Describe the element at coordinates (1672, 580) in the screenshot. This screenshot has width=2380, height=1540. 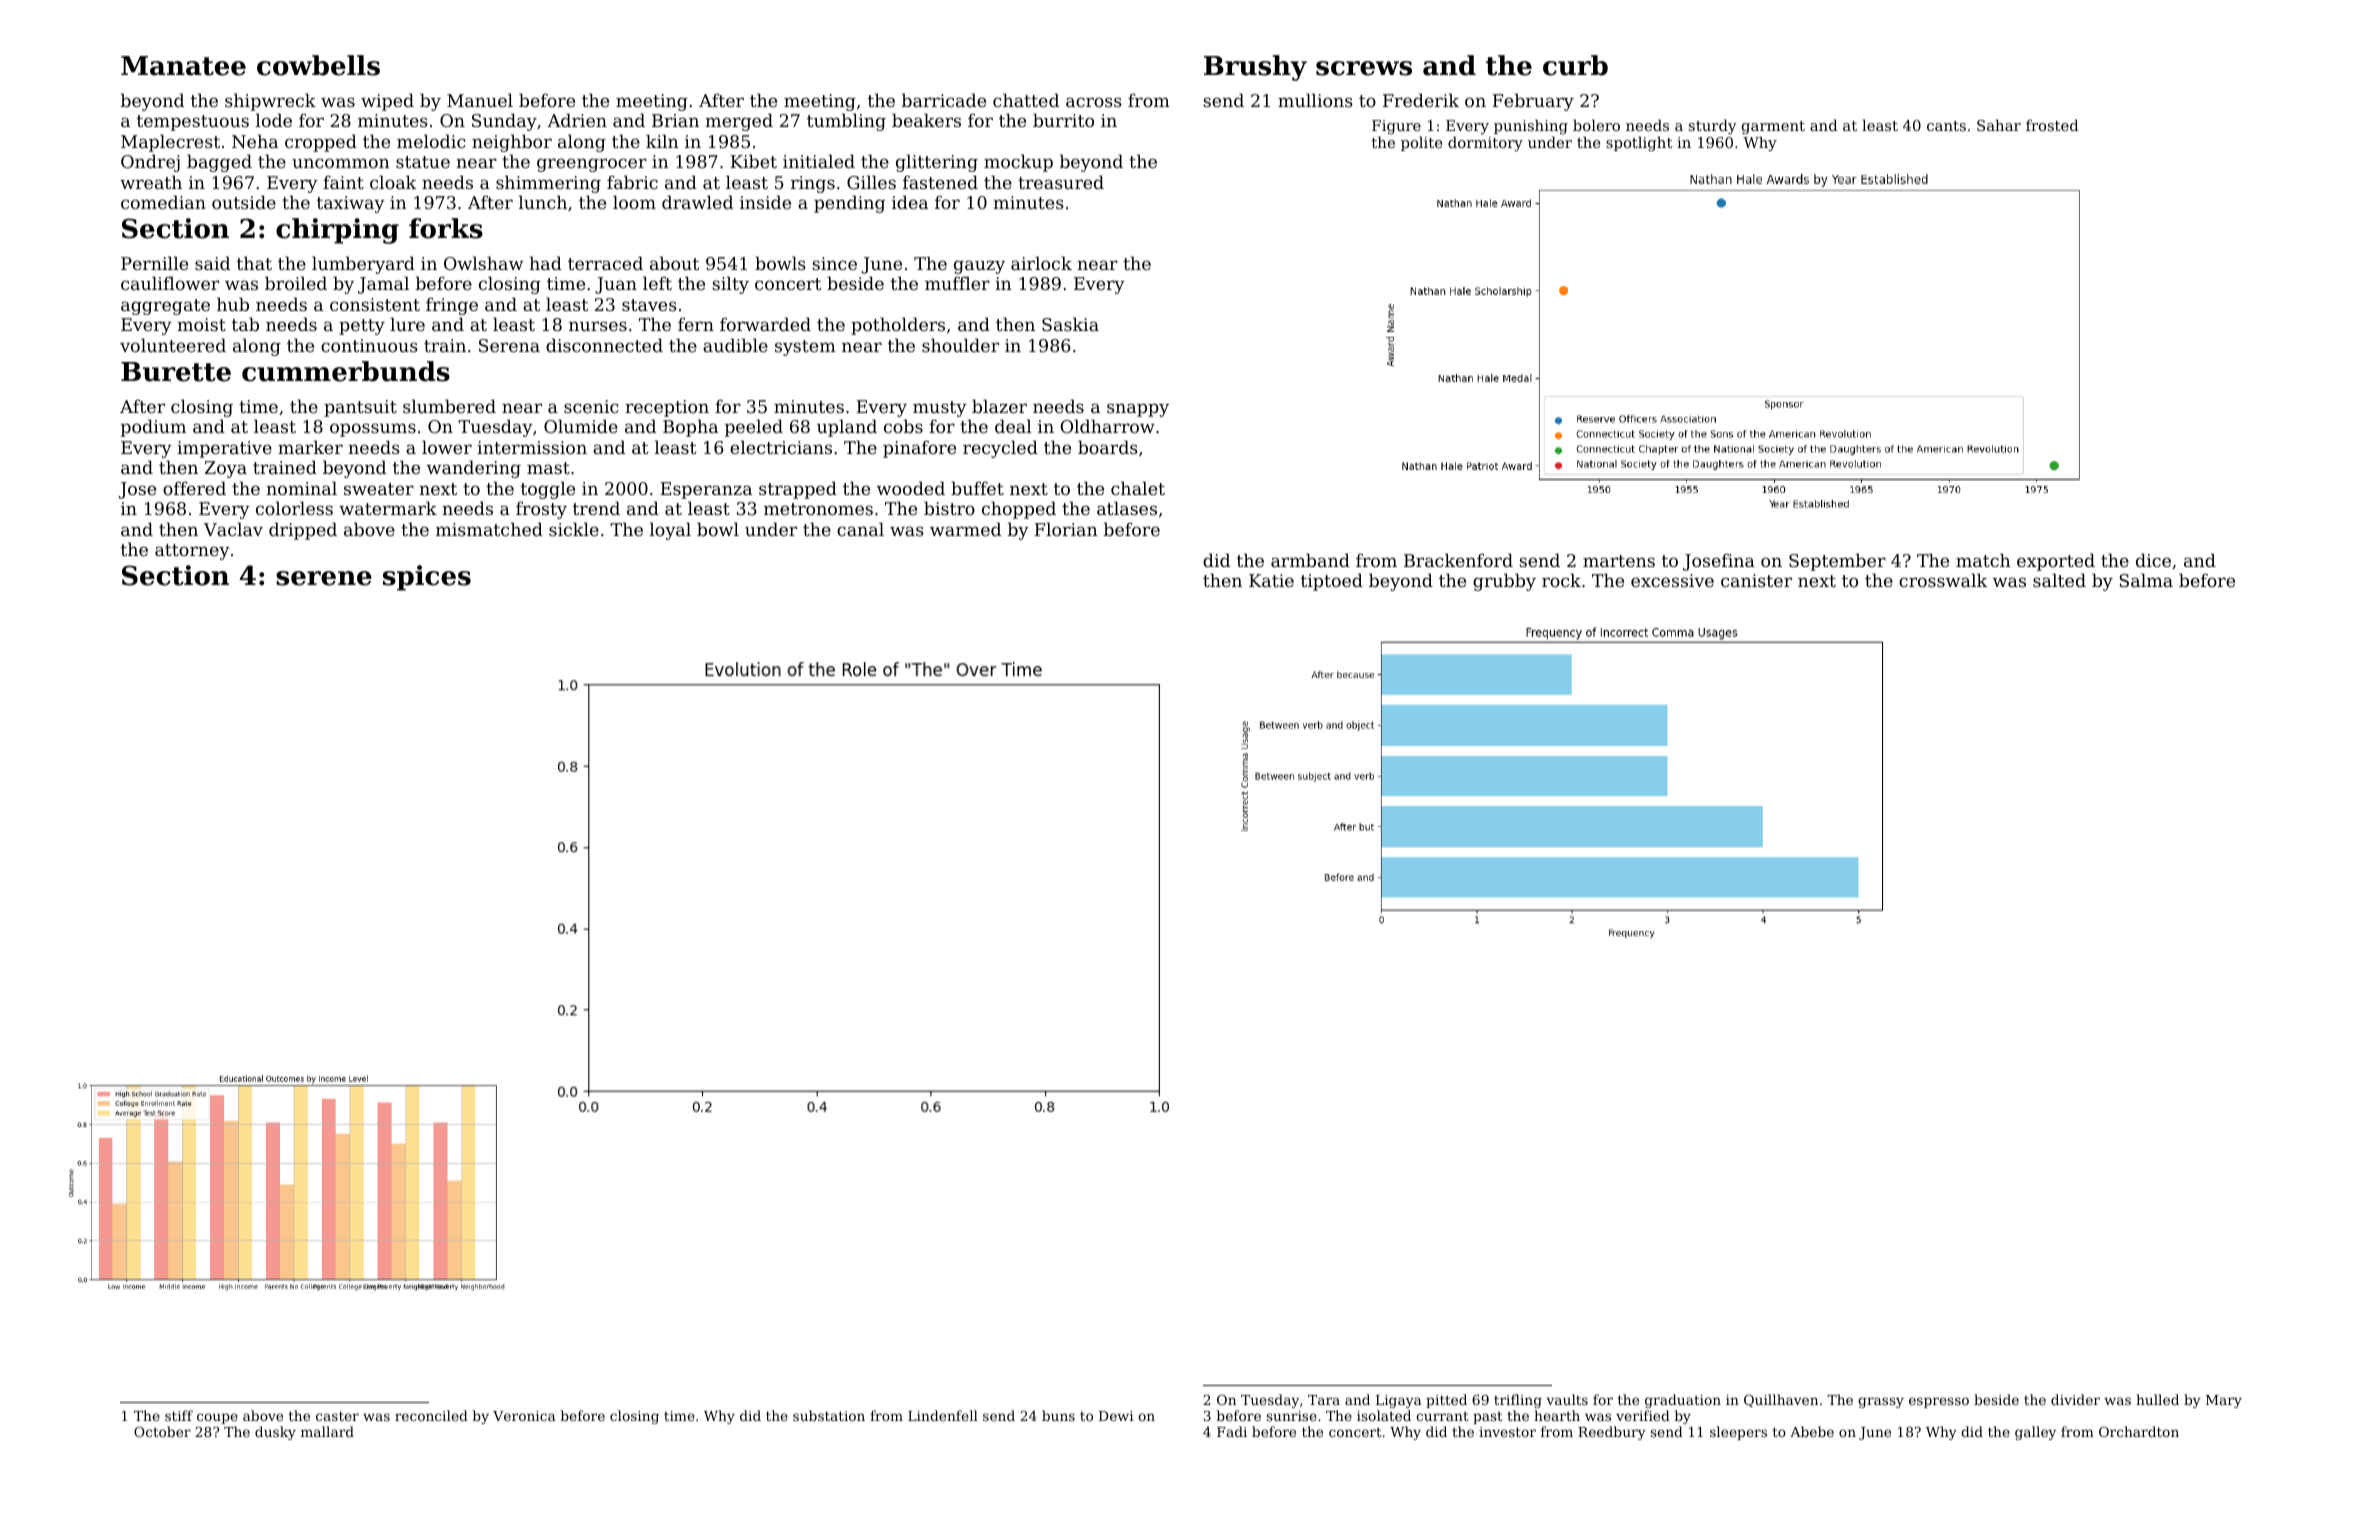
I see `excessive` at that location.
